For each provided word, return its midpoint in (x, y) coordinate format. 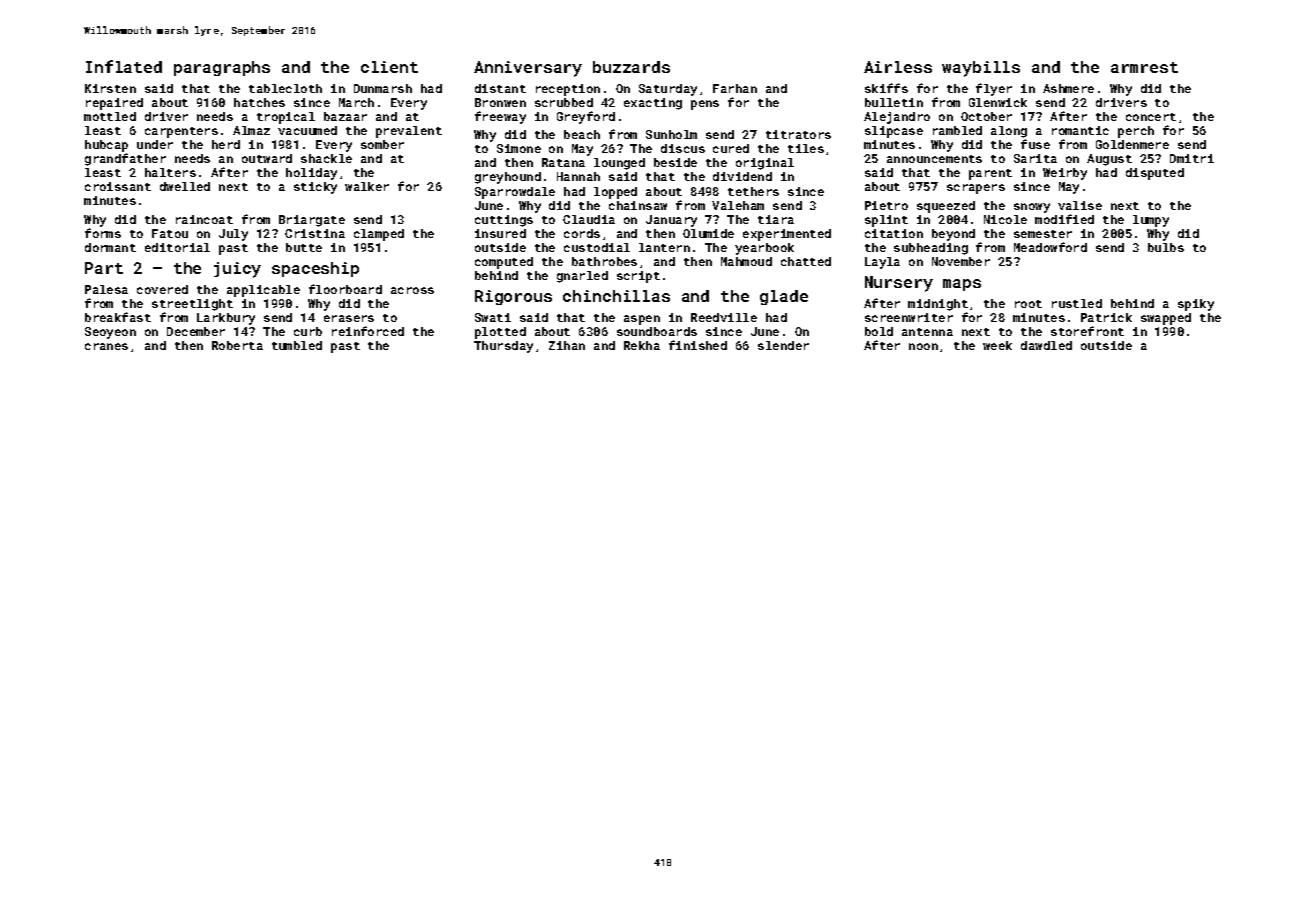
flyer (994, 89)
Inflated (124, 66)
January (671, 221)
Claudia (589, 219)
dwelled (185, 186)
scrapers (976, 189)
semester (1043, 234)
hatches (259, 102)
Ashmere (1068, 88)
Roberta (237, 345)
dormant (110, 247)
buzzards (631, 67)
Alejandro (897, 118)
